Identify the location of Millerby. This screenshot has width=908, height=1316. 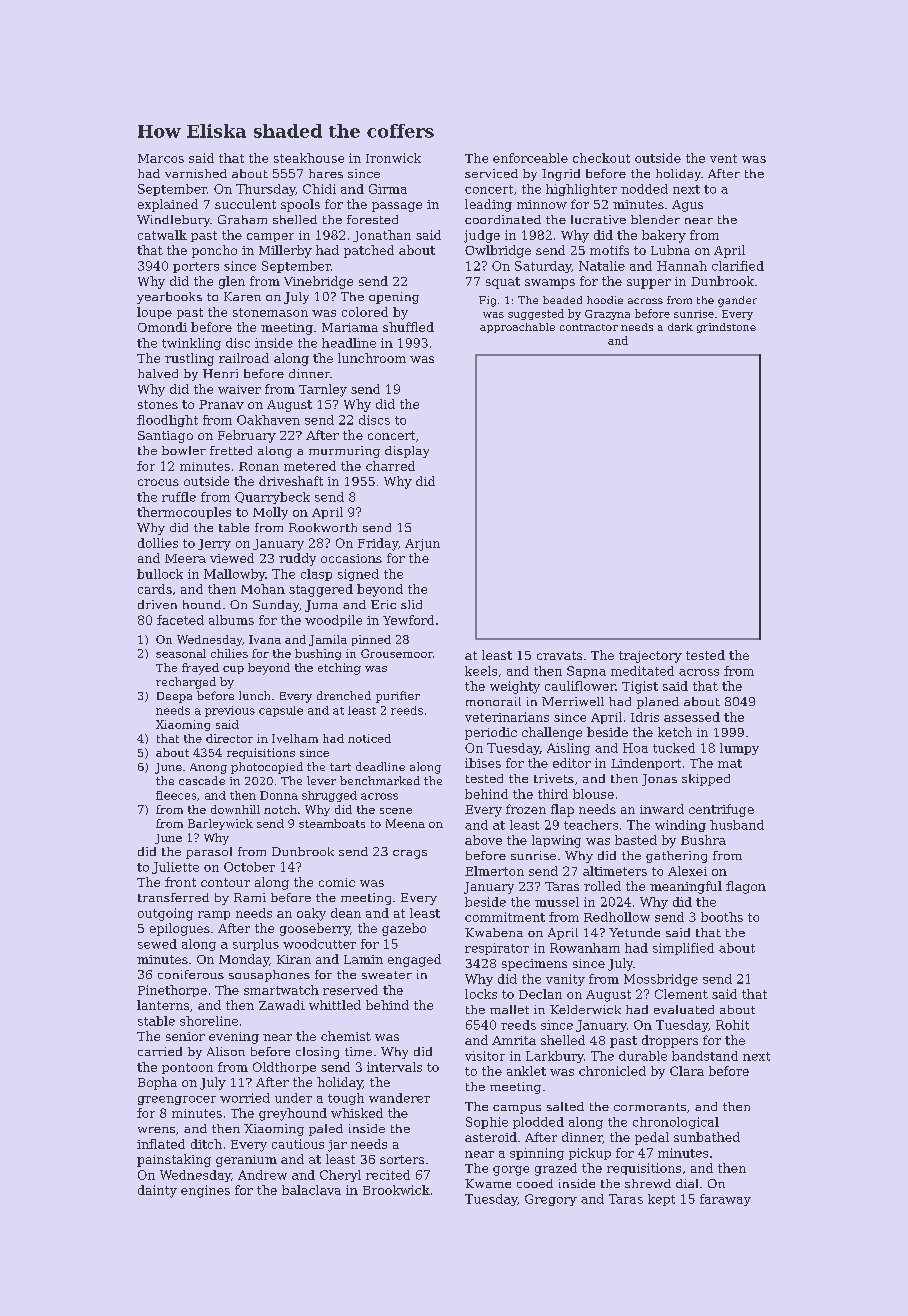
(285, 251).
